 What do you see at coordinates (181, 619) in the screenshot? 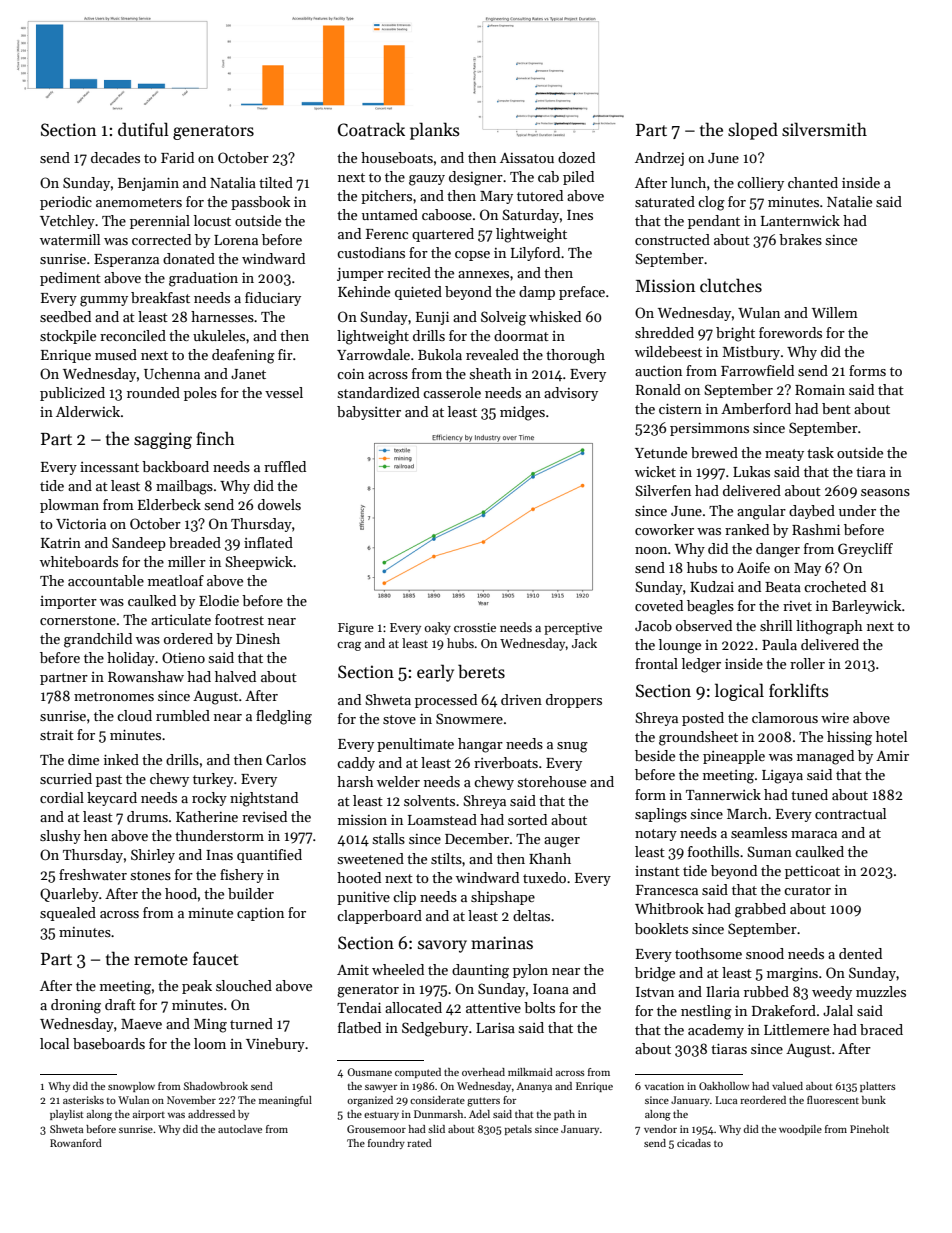
I see `articulate` at bounding box center [181, 619].
